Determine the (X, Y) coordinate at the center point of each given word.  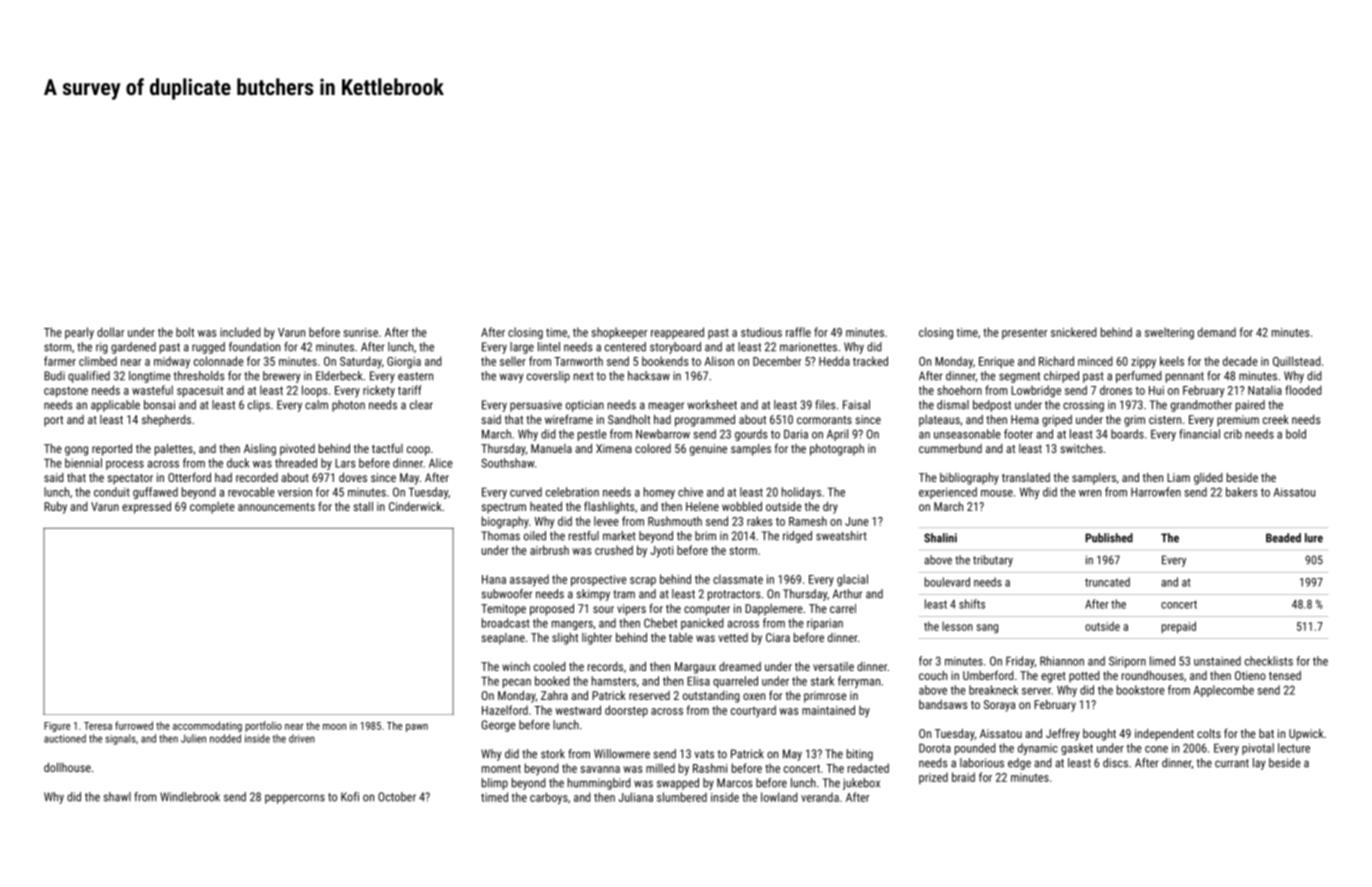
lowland (779, 797)
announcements (276, 507)
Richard (1056, 361)
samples (751, 450)
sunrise (361, 332)
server (1036, 691)
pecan (517, 683)
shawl (117, 797)
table (681, 637)
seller (513, 361)
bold (1296, 434)
